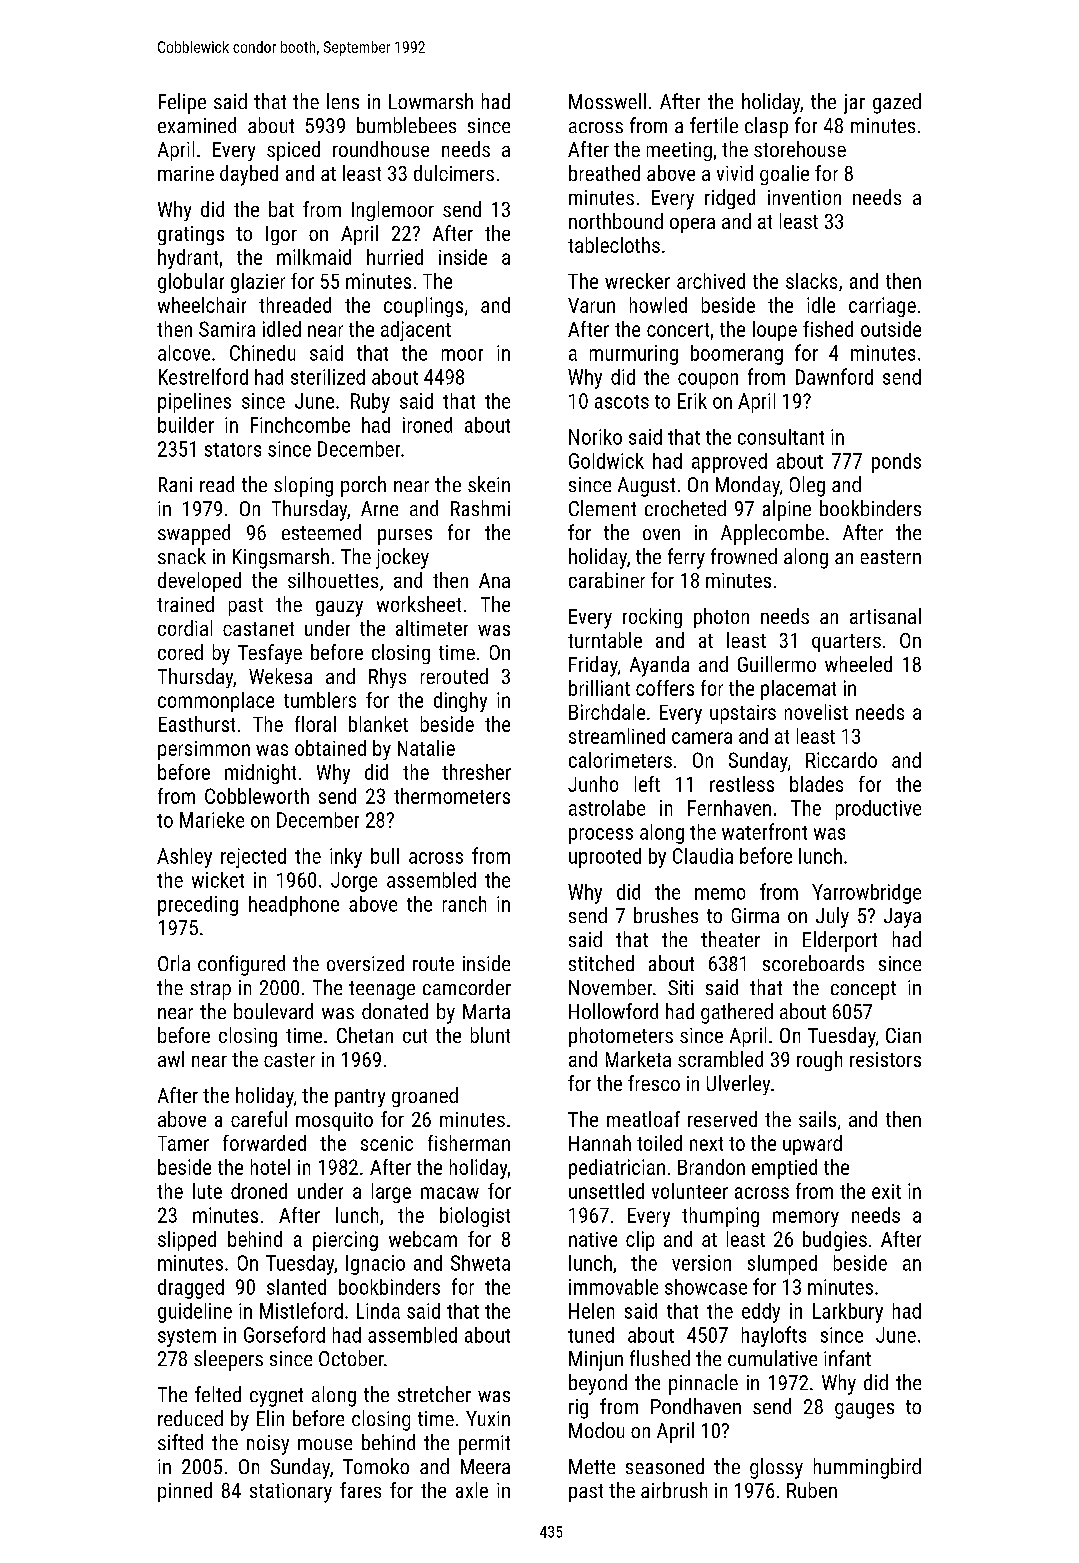 Image resolution: width=1079 pixels, height=1563 pixels. What do you see at coordinates (661, 534) in the screenshot?
I see `oven` at bounding box center [661, 534].
